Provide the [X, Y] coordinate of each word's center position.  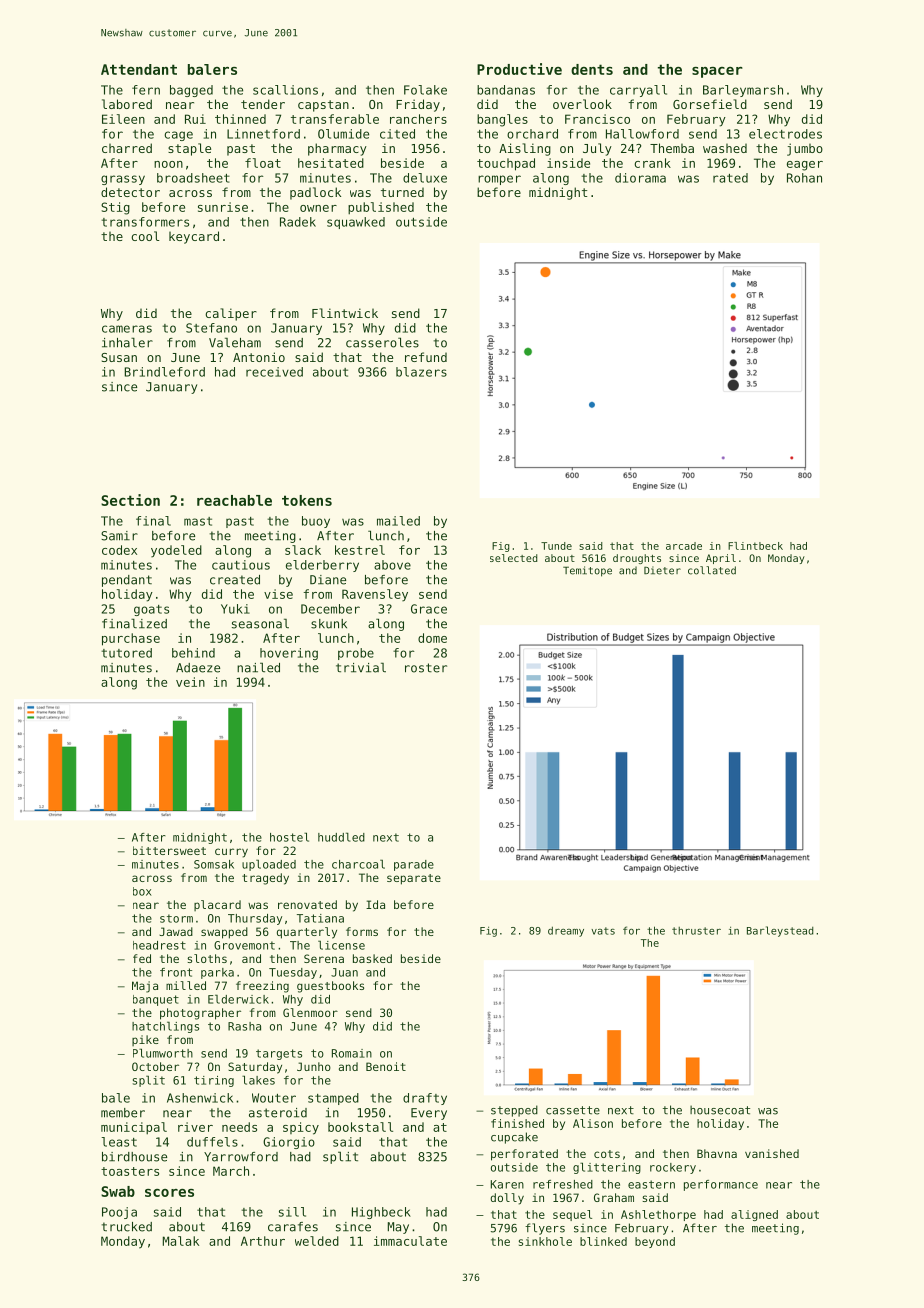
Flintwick [345, 313]
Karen [507, 1184]
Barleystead [780, 931]
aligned [754, 1215]
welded [317, 1241]
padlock [315, 193]
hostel [289, 837]
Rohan [804, 178]
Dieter [662, 570]
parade [414, 865]
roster [426, 668]
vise [278, 594]
